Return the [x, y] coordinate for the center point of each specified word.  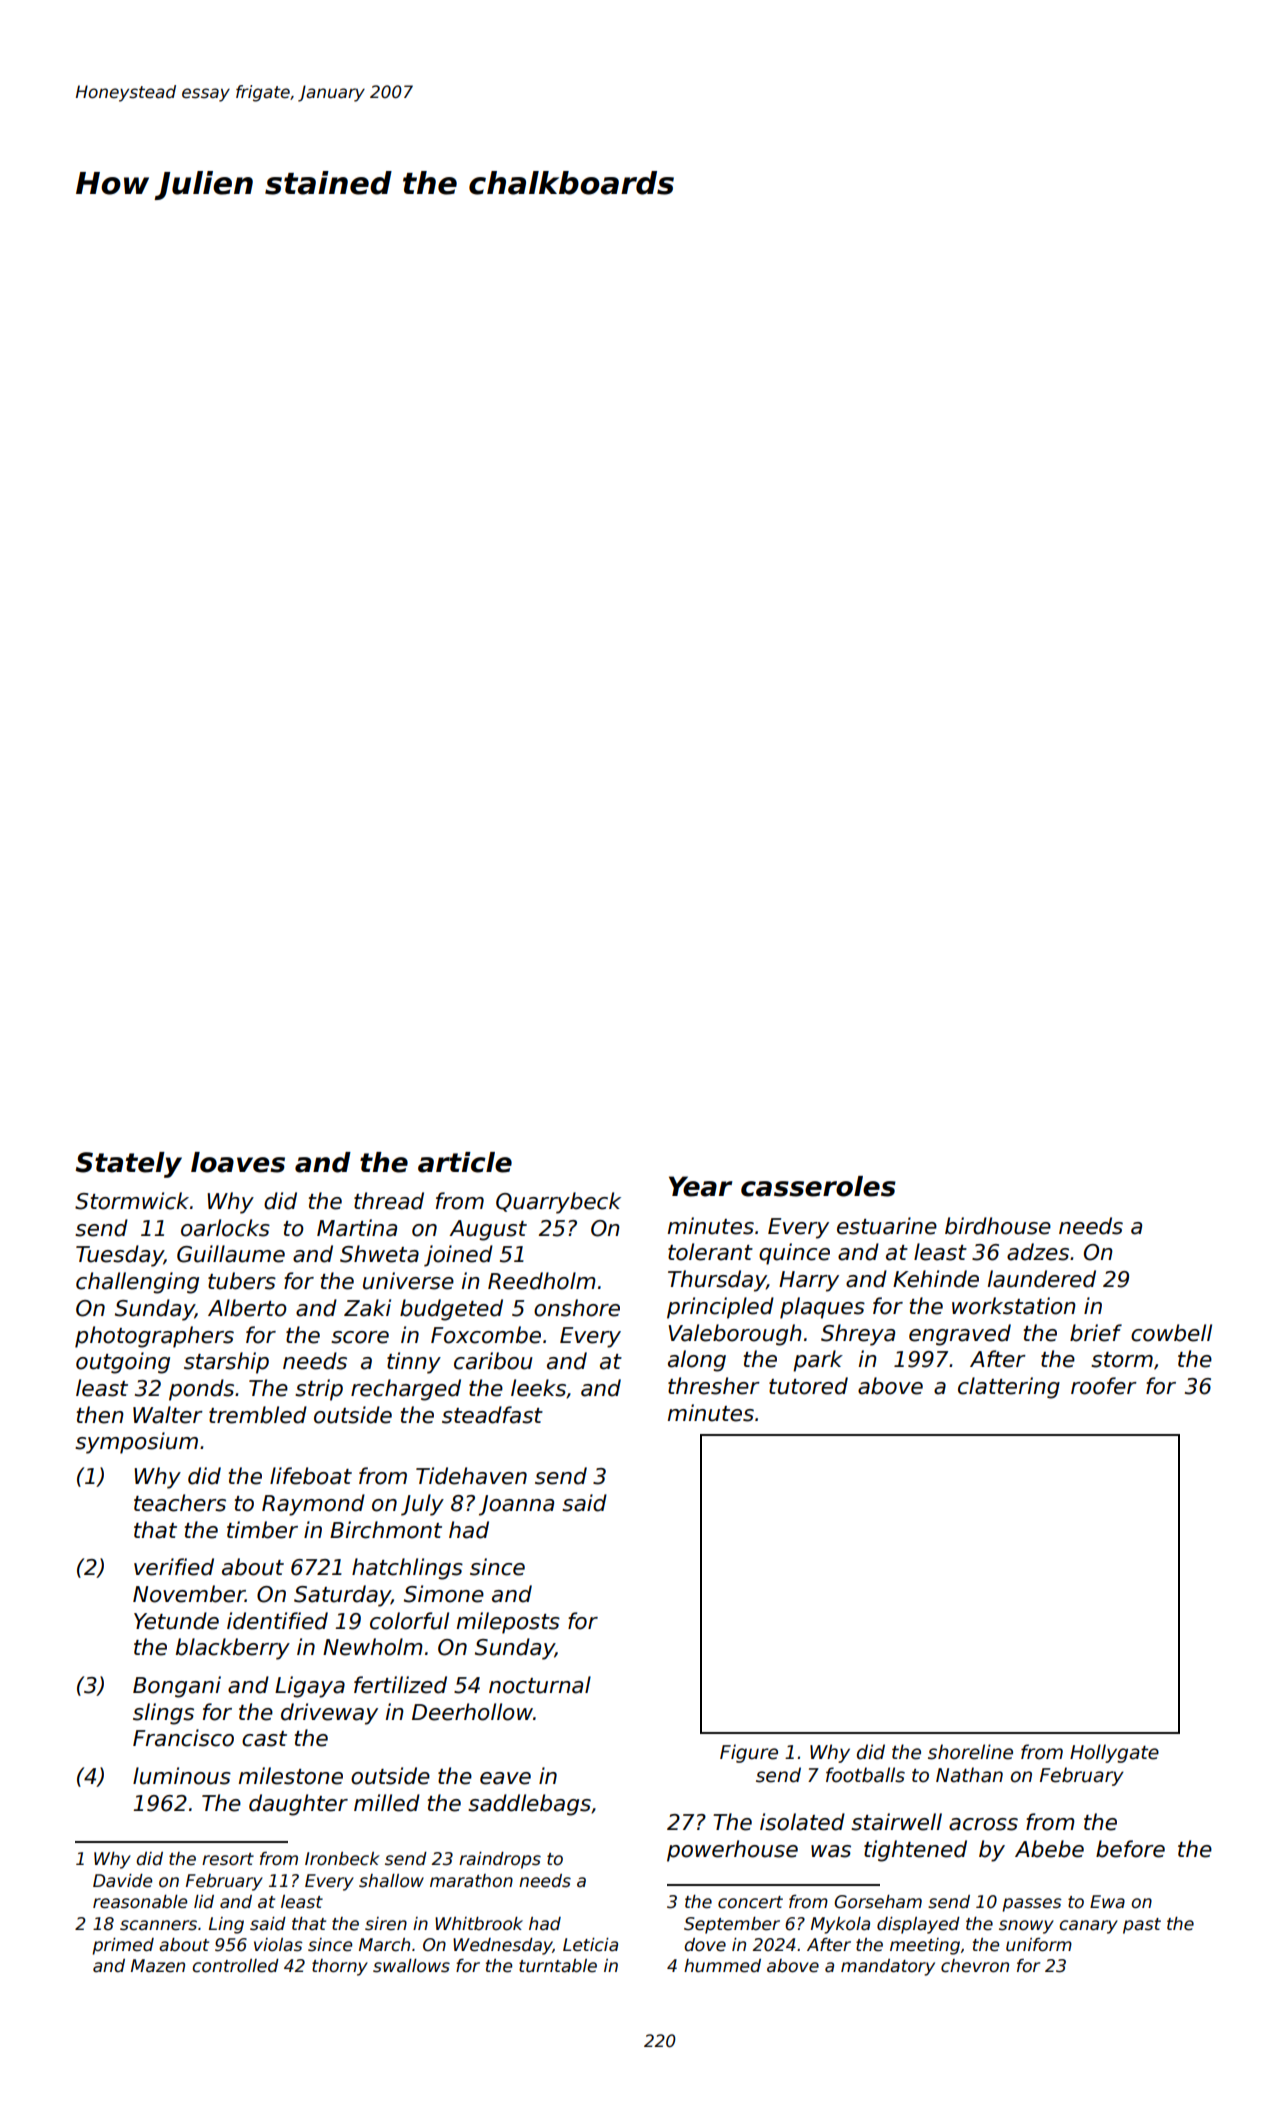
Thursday [717, 1281]
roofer [1104, 1386]
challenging [137, 1283]
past [1142, 1926]
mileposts [508, 1623]
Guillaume [231, 1254]
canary [1088, 1927]
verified [174, 1567]
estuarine [887, 1226]
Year [700, 1186]
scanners [158, 1925]
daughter [298, 1805]
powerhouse [732, 1851]
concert [750, 1902]
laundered [1042, 1279]
